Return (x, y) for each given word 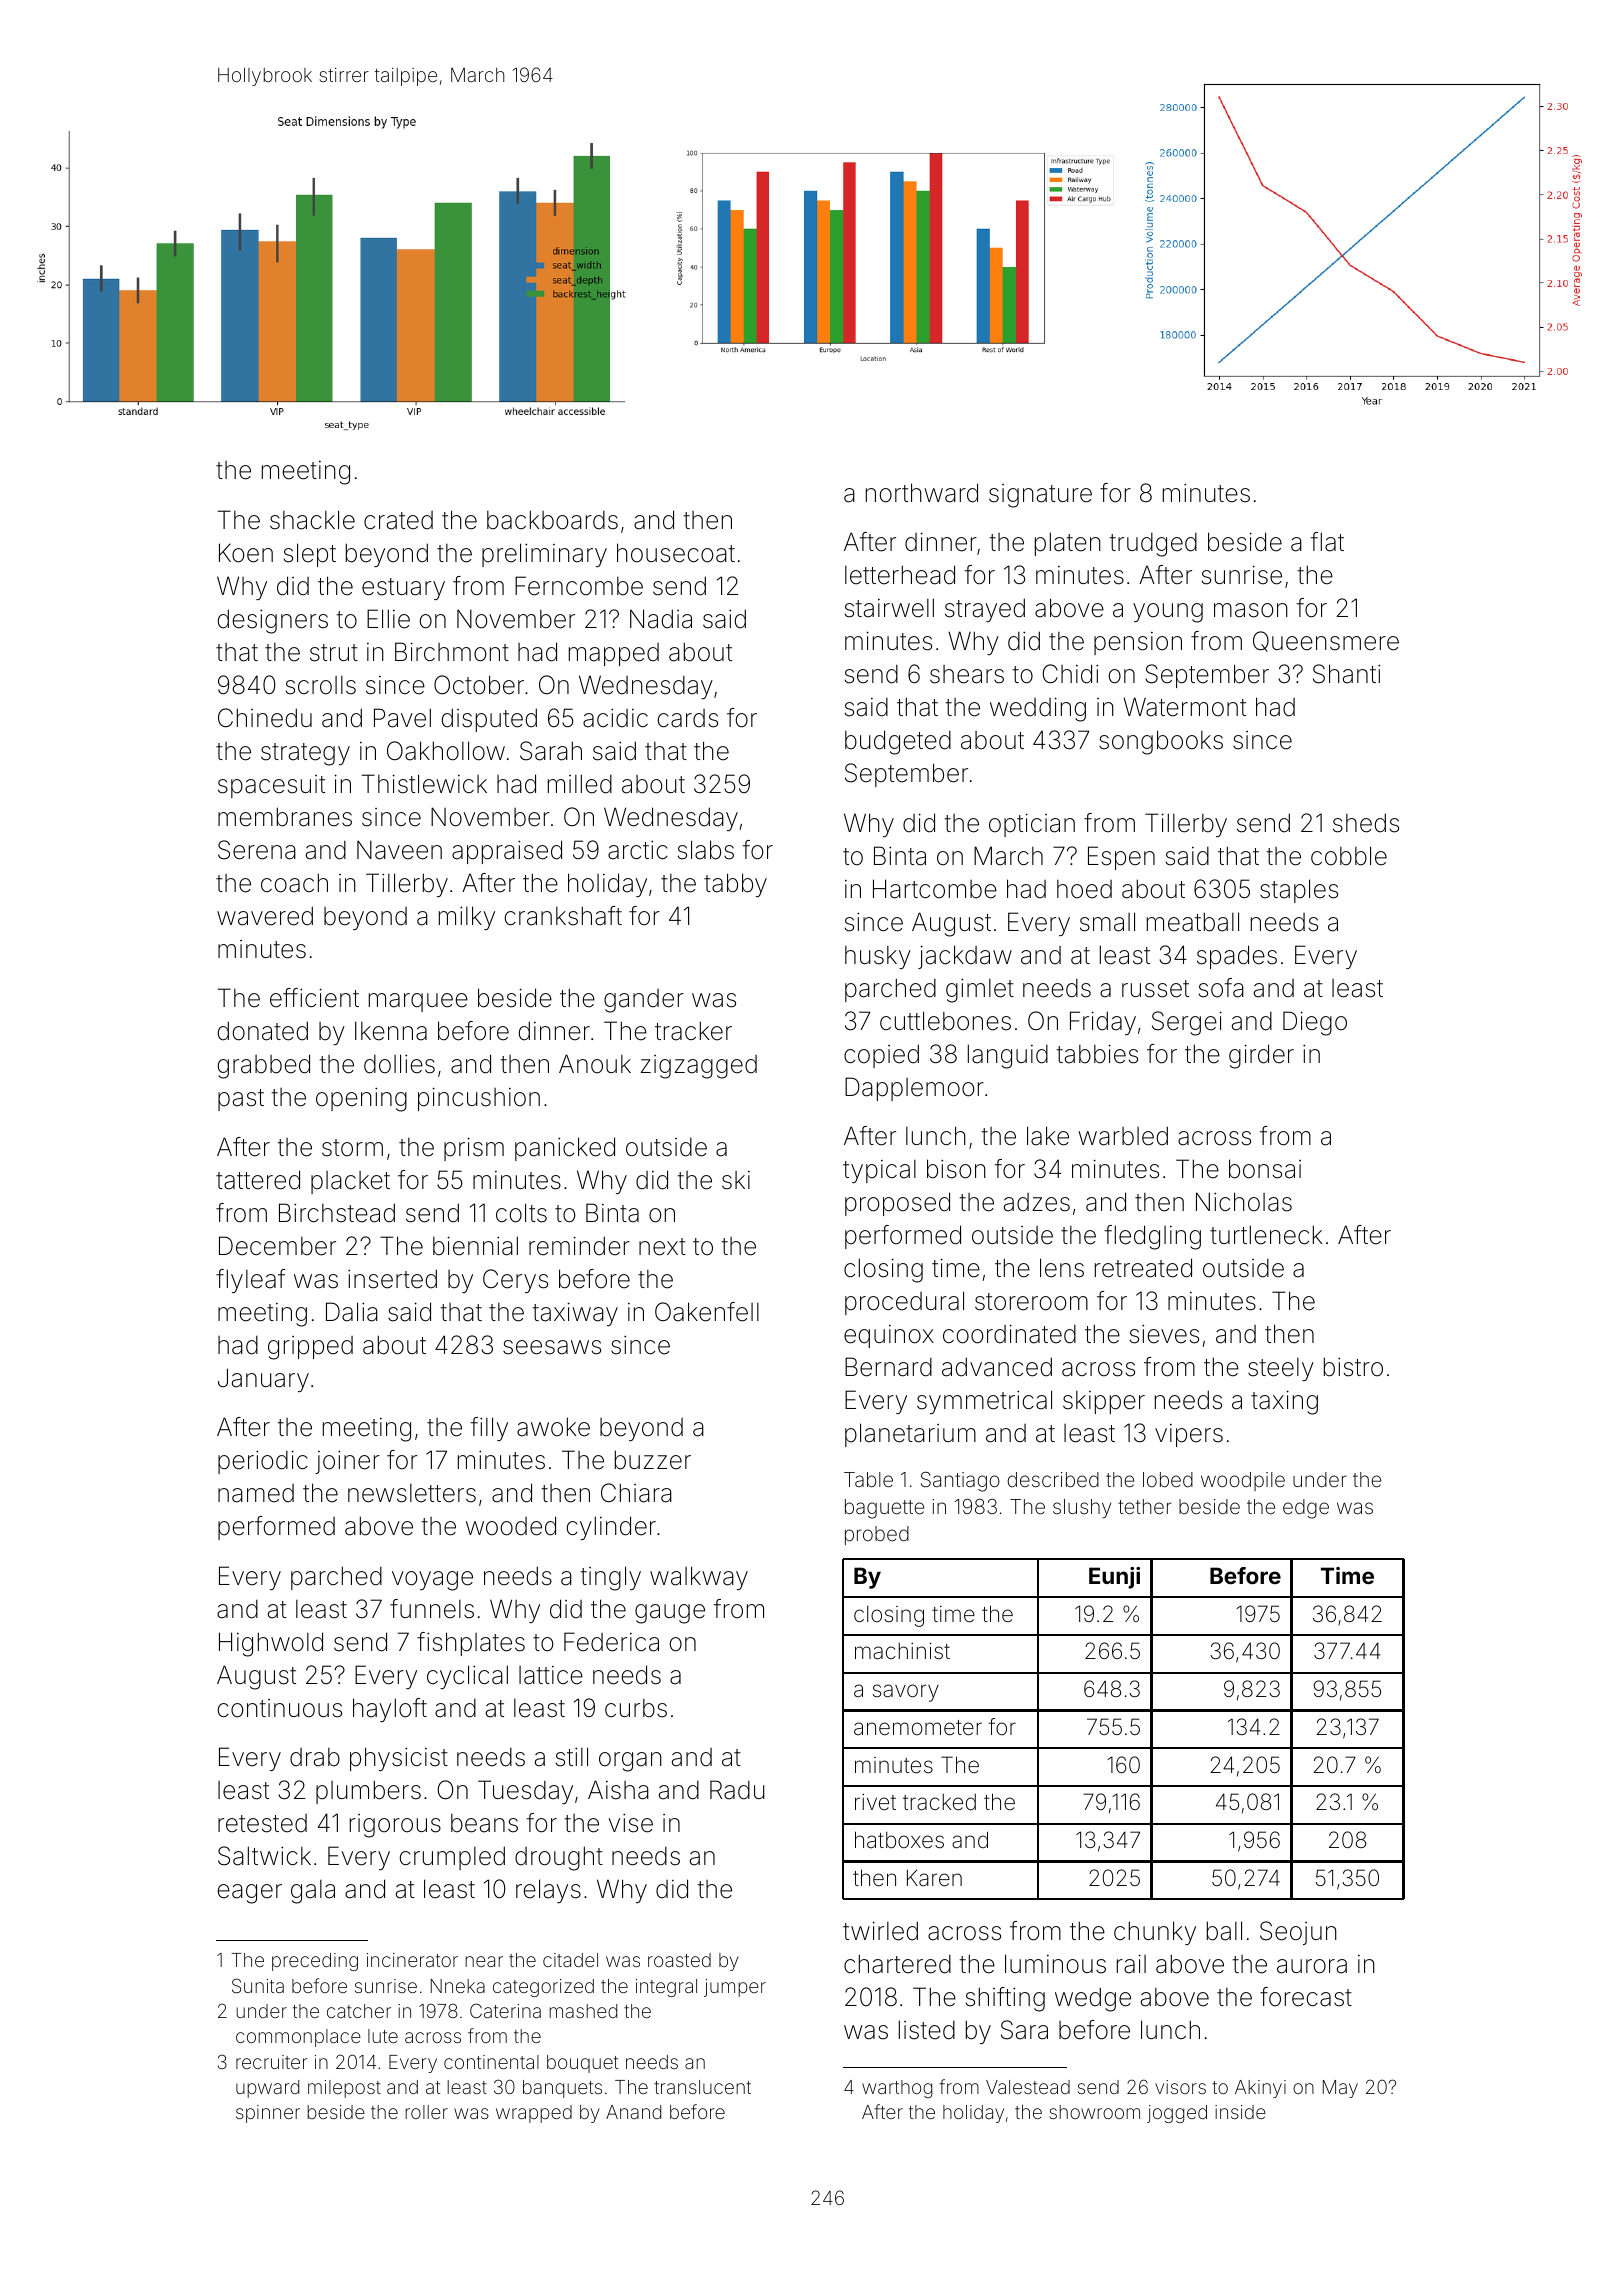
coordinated (1009, 1334)
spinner (268, 2114)
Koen (246, 553)
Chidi (1070, 674)
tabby (735, 885)
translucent (702, 2087)
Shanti (1346, 674)
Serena (257, 850)
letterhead (900, 575)
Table (868, 1479)
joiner (347, 1462)
